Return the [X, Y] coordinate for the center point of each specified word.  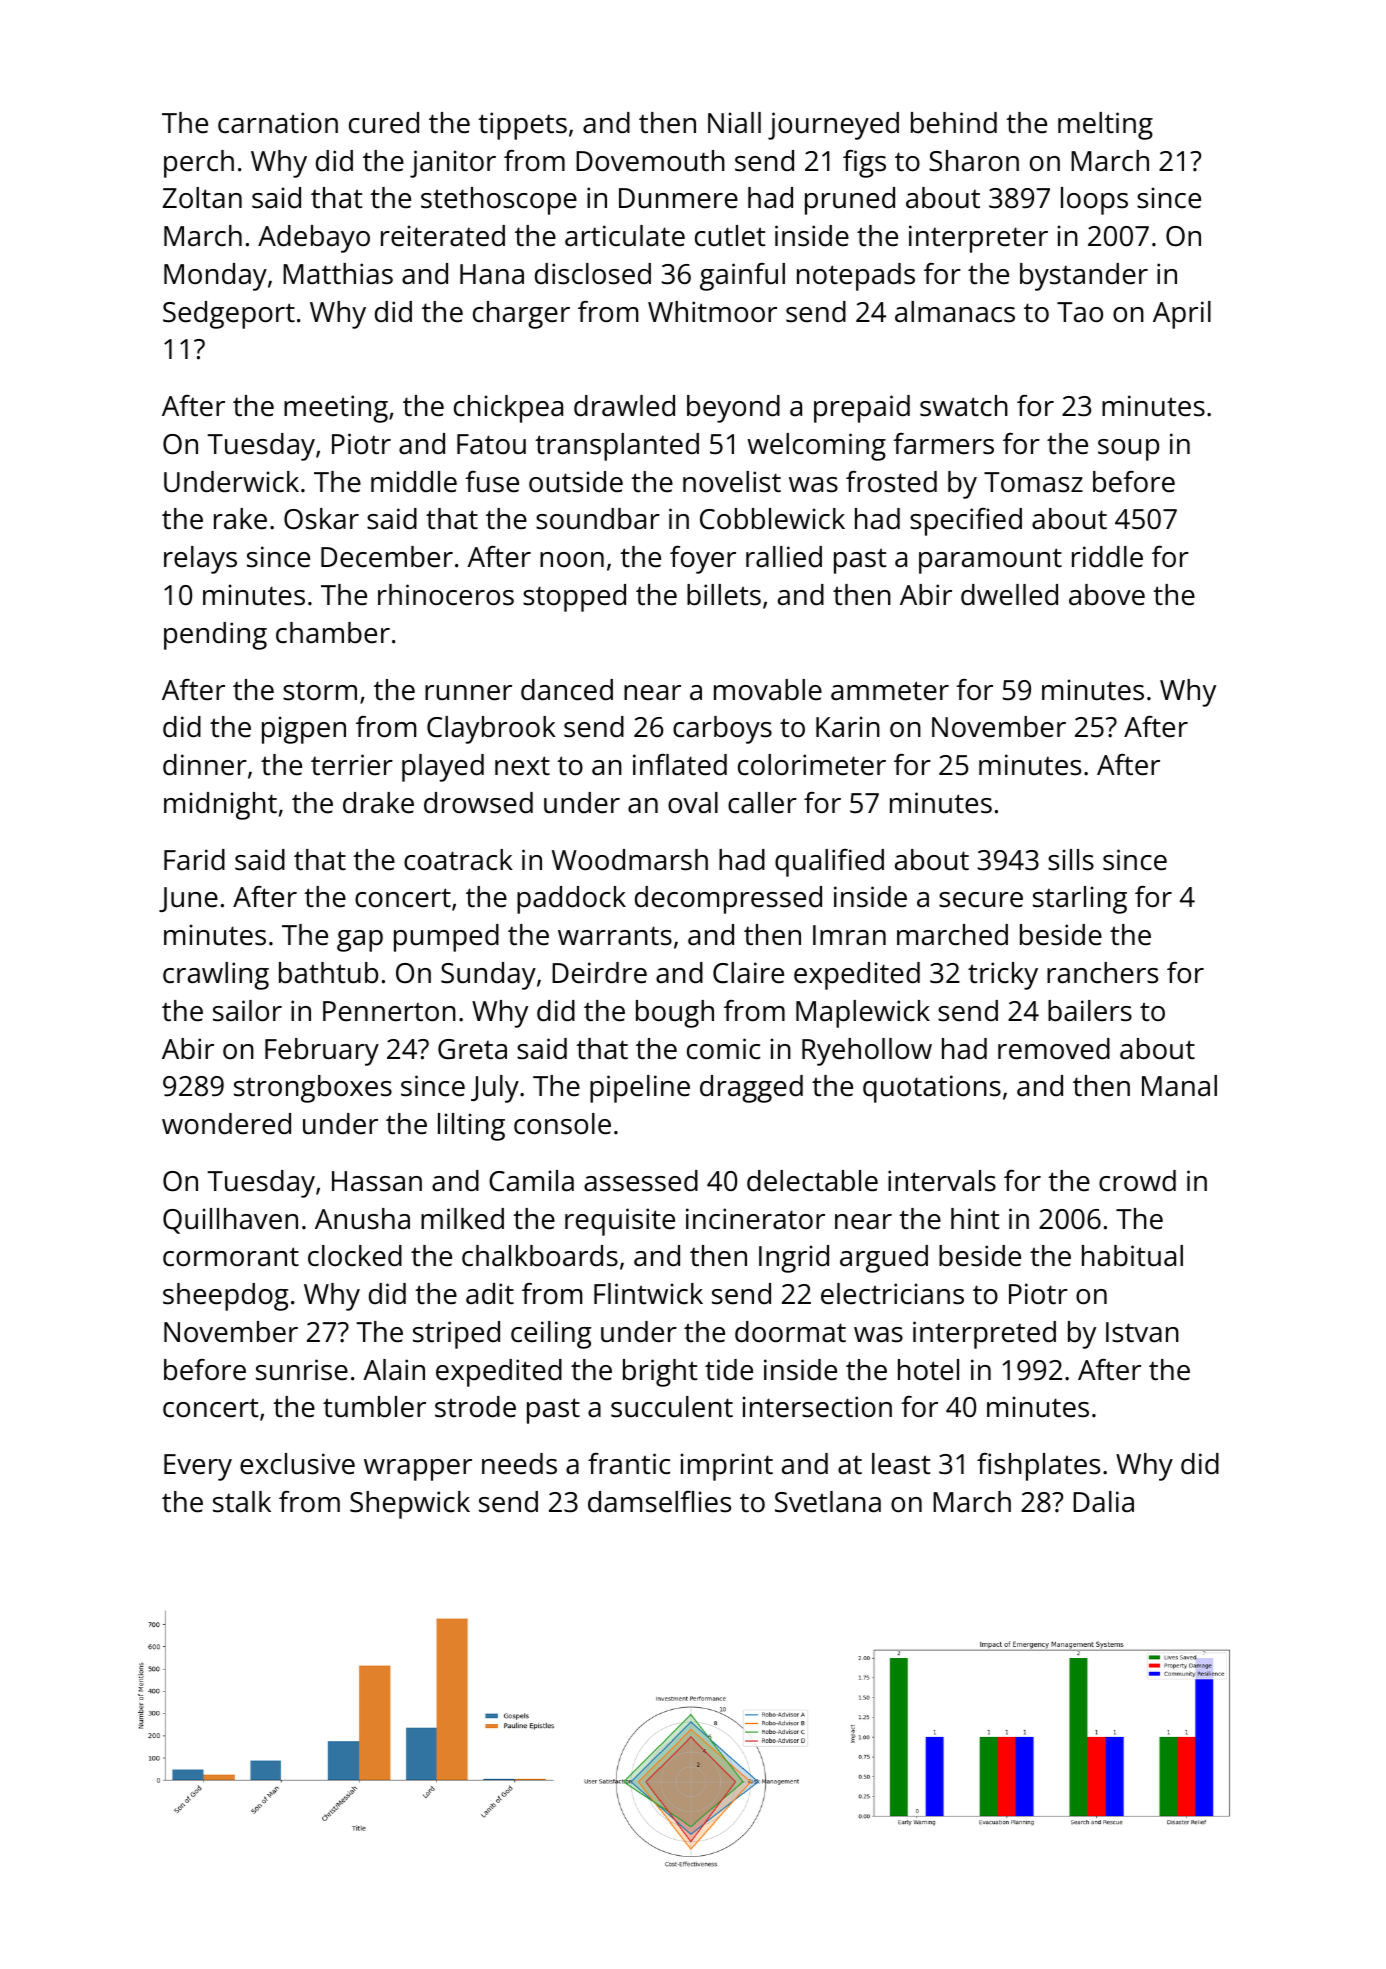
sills [1071, 860]
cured [384, 123]
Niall [734, 123]
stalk [242, 1502]
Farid [194, 860]
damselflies [659, 1502]
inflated [680, 765]
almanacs [955, 312]
